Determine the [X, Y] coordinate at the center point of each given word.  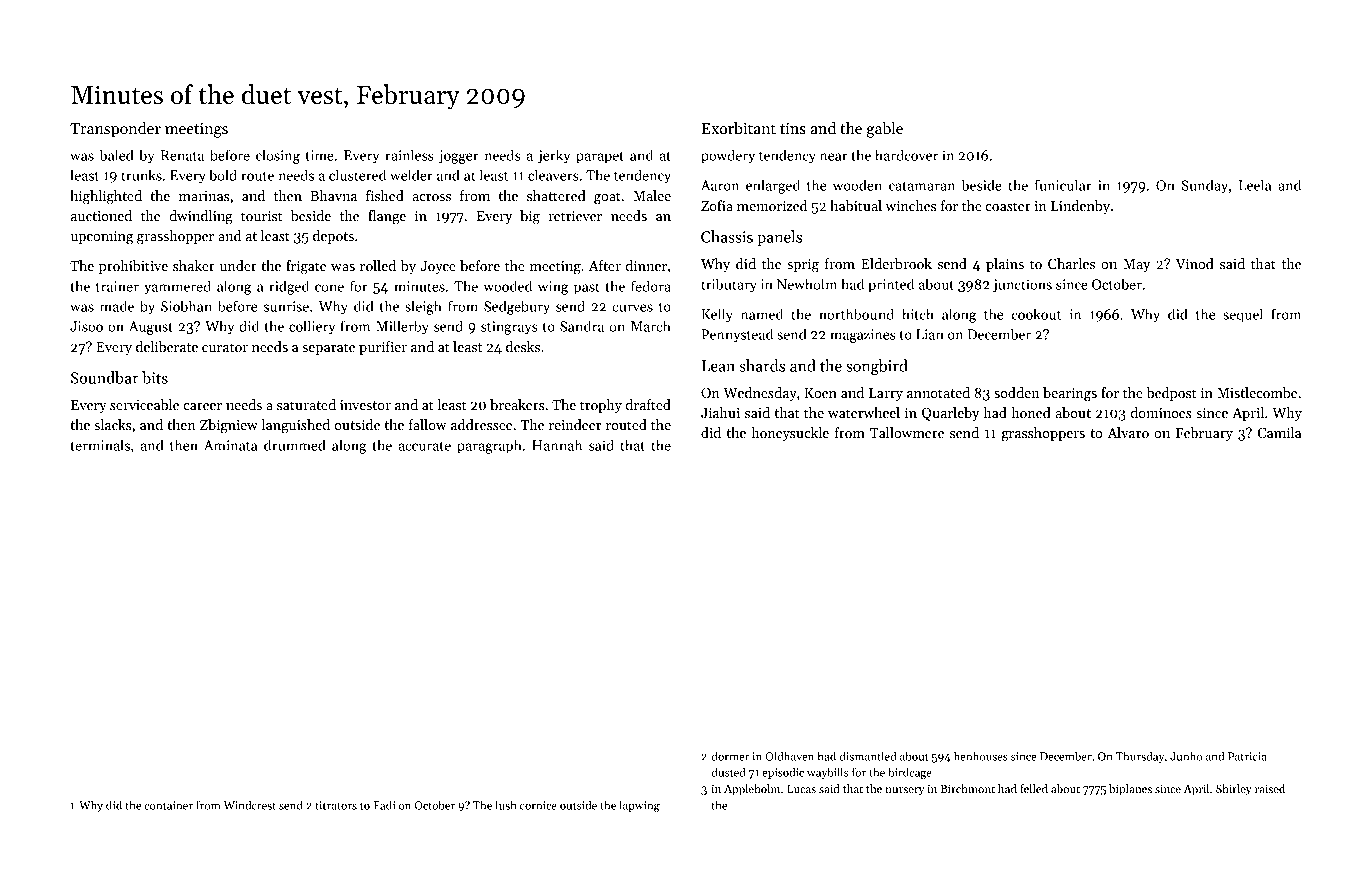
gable [885, 130]
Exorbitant [739, 128]
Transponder [115, 129]
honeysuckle [790, 434]
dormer [730, 756]
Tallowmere [907, 432]
